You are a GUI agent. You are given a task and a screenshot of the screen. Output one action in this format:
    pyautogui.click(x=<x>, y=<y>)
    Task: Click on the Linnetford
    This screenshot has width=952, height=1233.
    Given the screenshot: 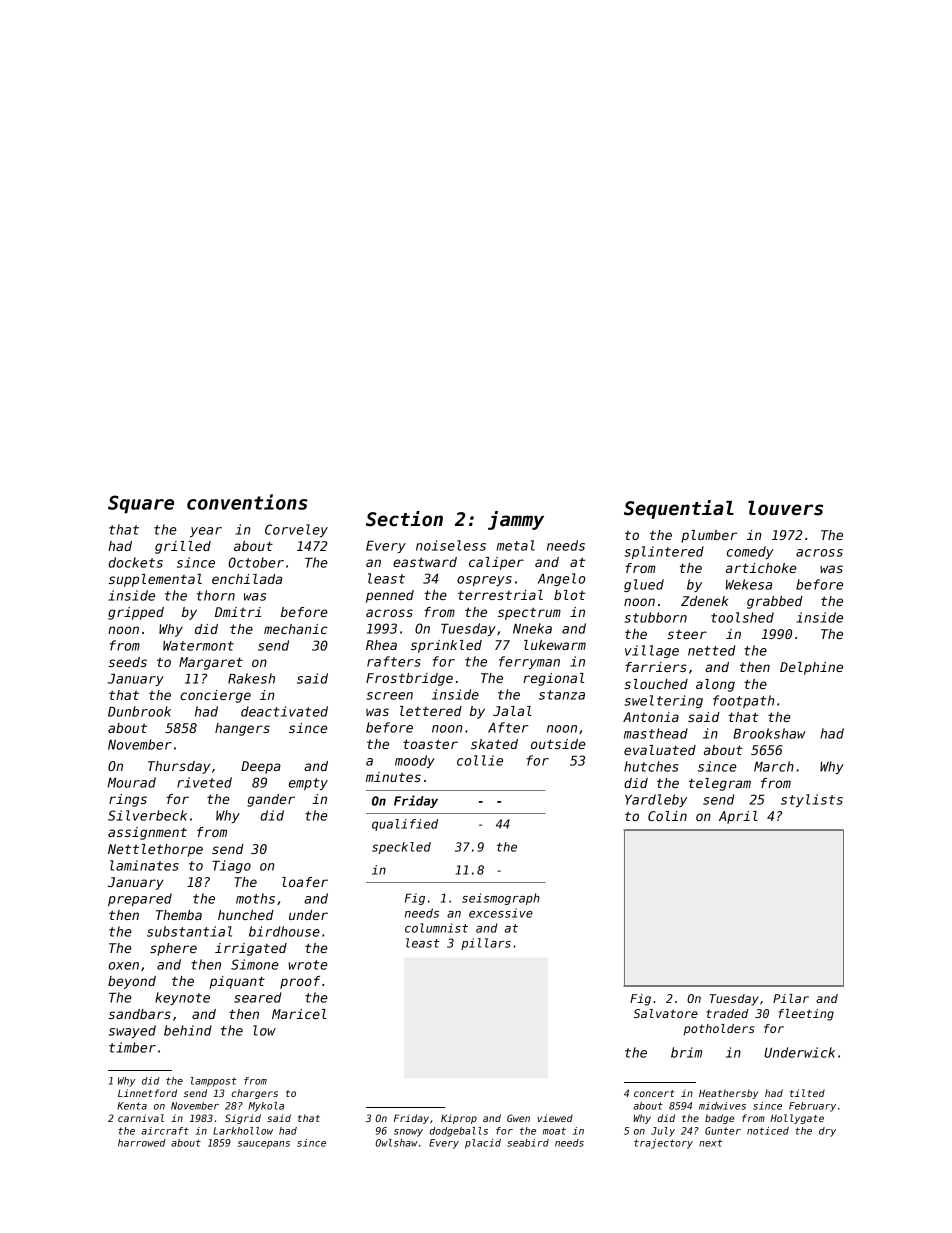 What is the action you would take?
    pyautogui.click(x=147, y=1093)
